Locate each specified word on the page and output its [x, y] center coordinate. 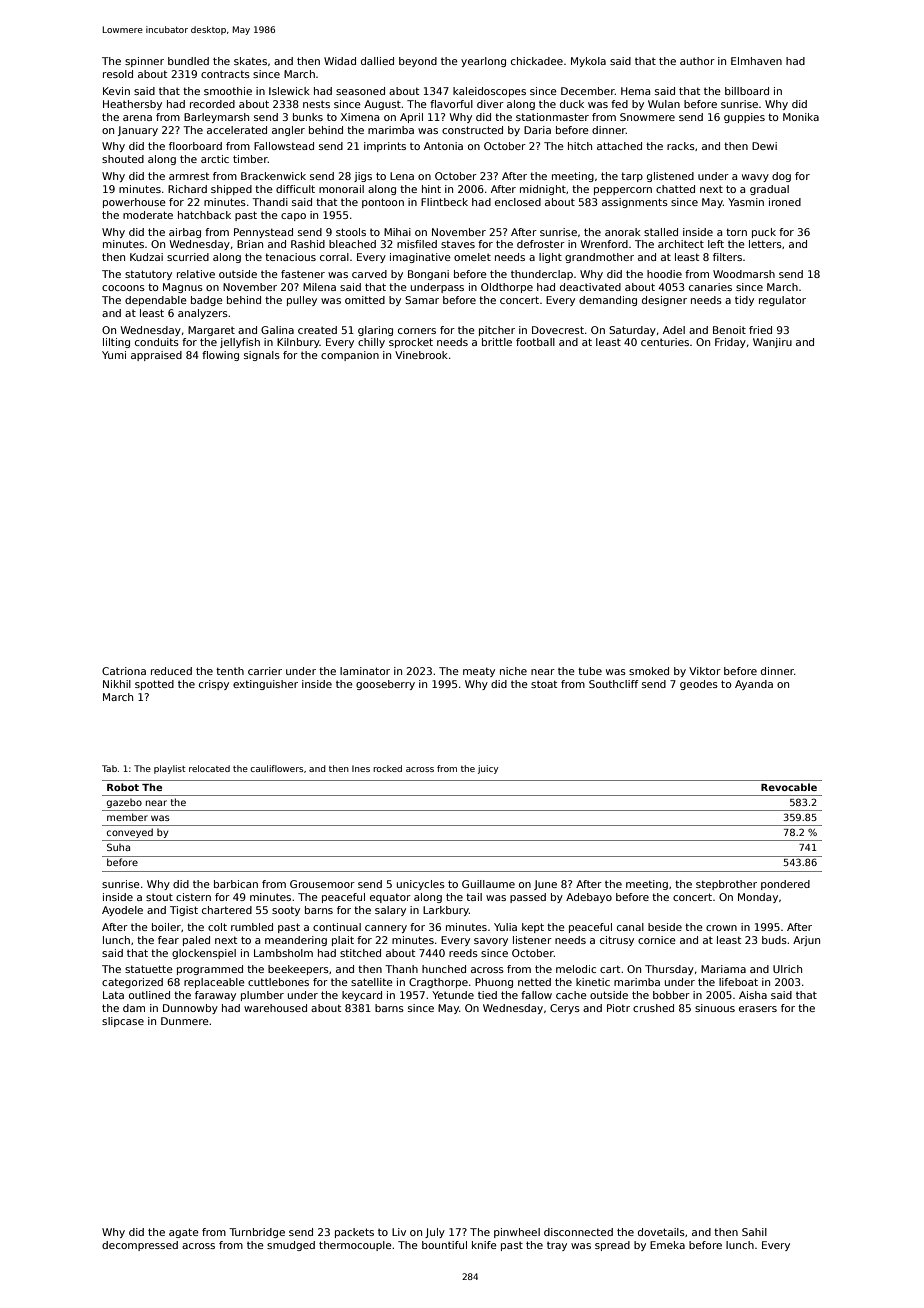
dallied [377, 61]
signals [262, 356]
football [535, 342]
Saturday [632, 331]
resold [118, 74]
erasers [758, 1009]
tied [487, 995]
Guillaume [488, 884]
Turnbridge [257, 1233]
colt [217, 927]
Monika [801, 117]
